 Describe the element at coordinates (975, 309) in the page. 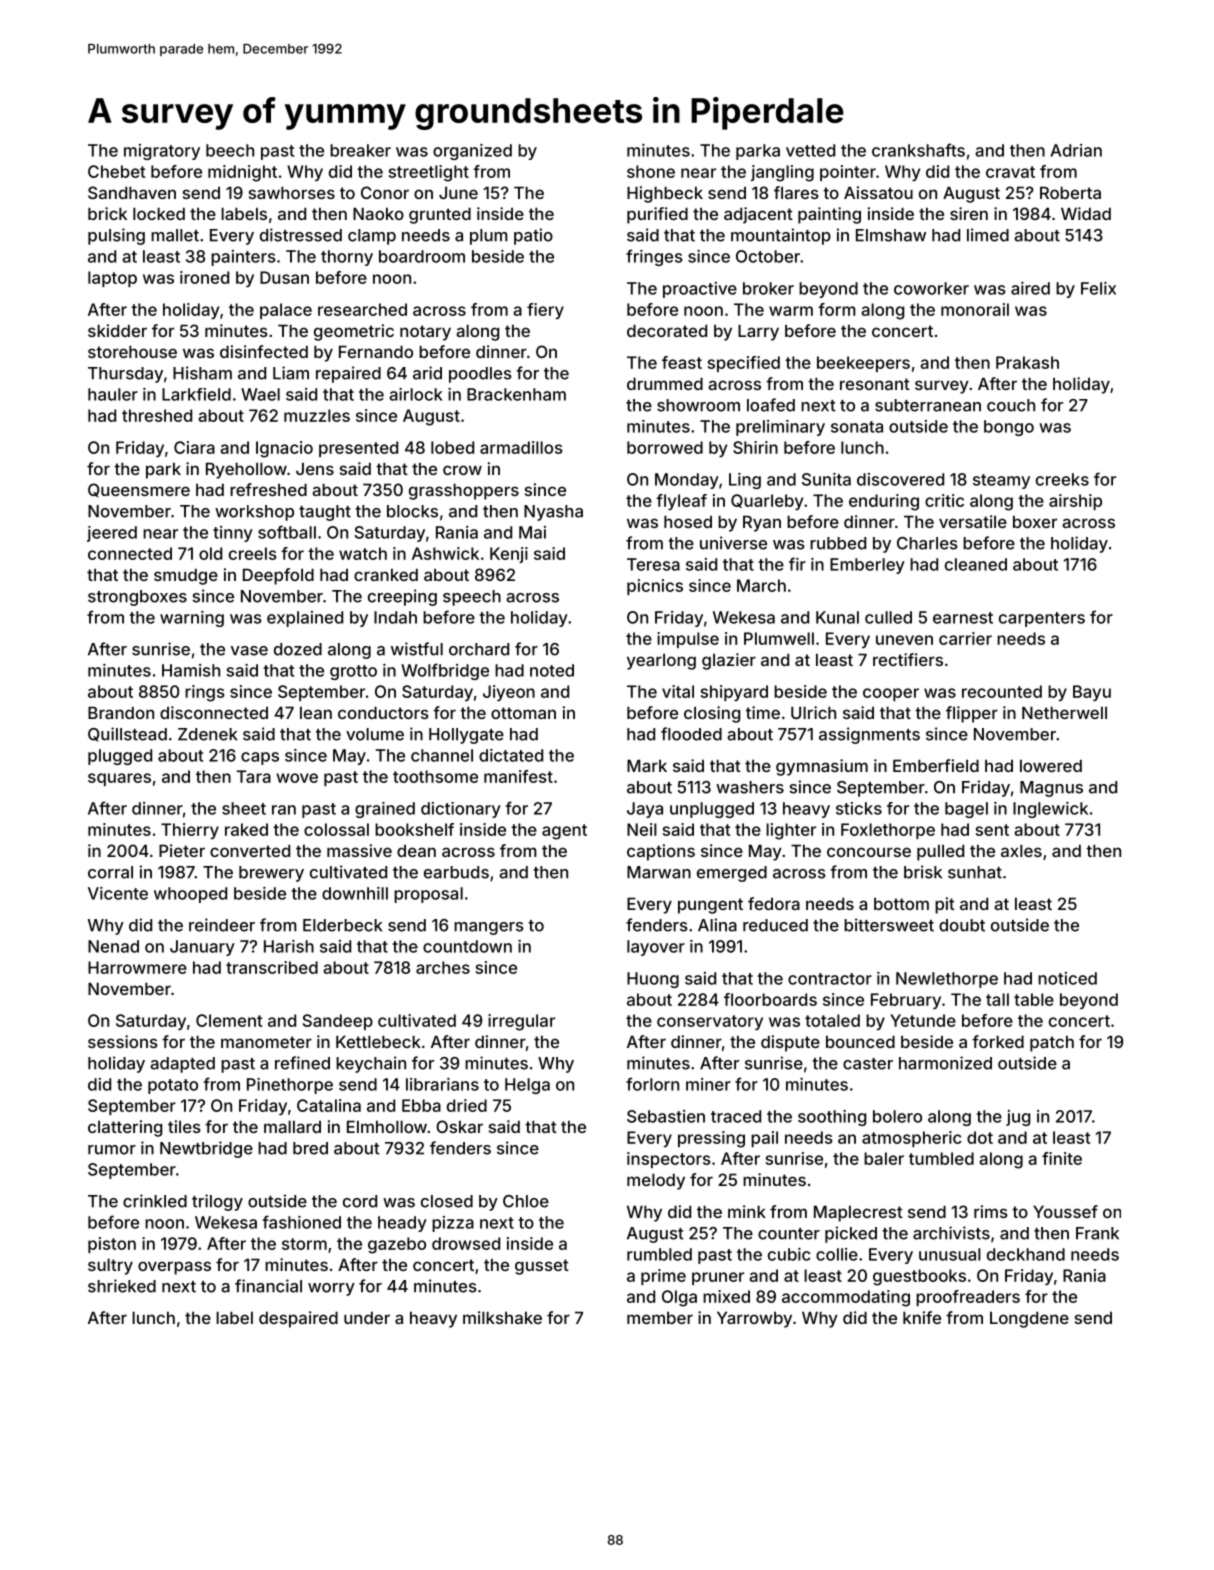

I see `monorail` at that location.
